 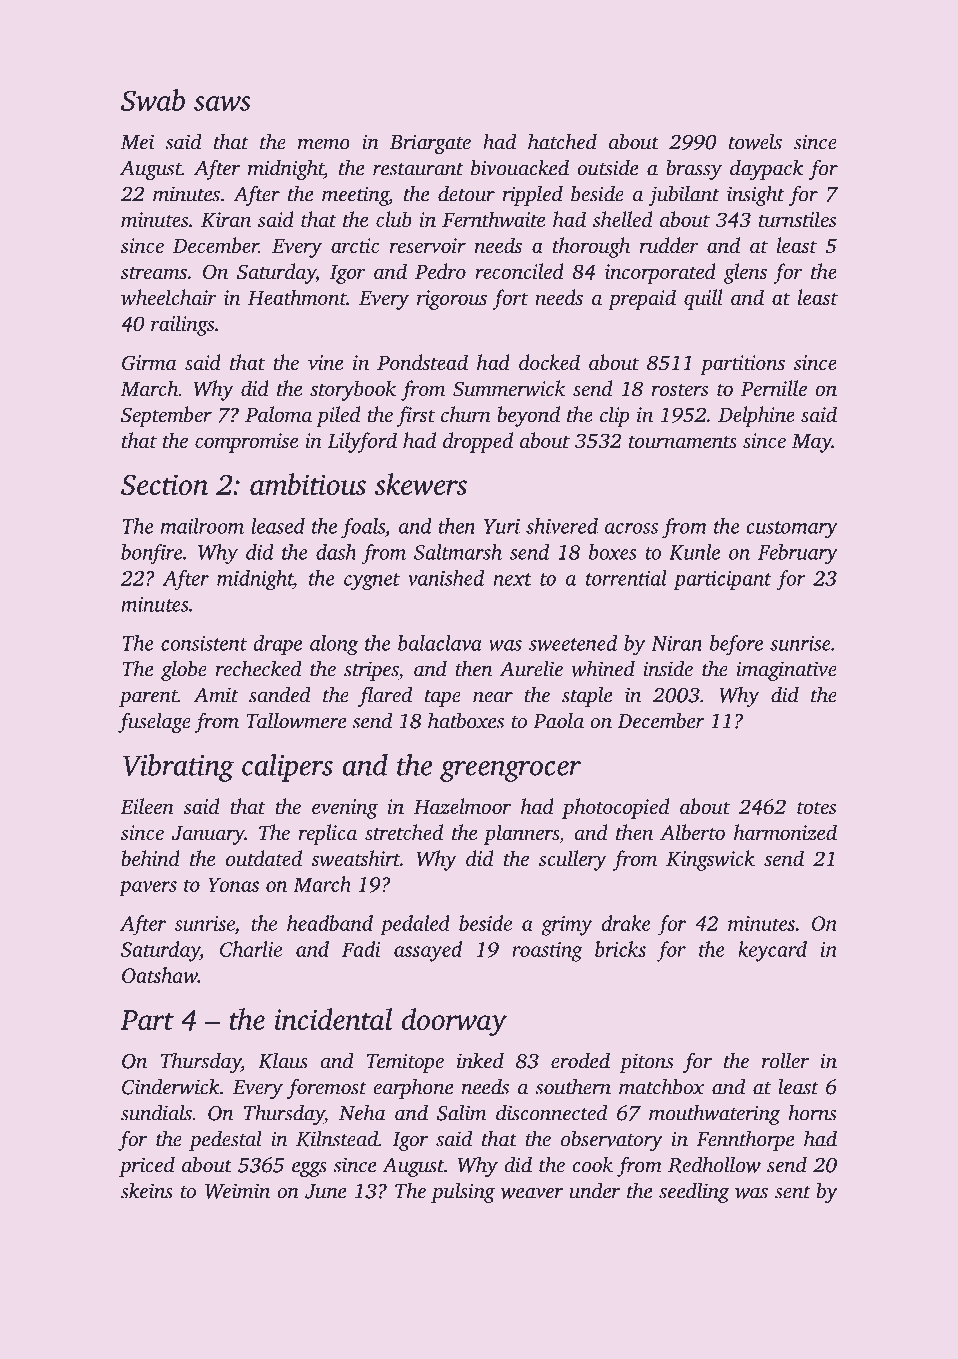 What do you see at coordinates (710, 860) in the screenshot?
I see `Kingswick` at bounding box center [710, 860].
